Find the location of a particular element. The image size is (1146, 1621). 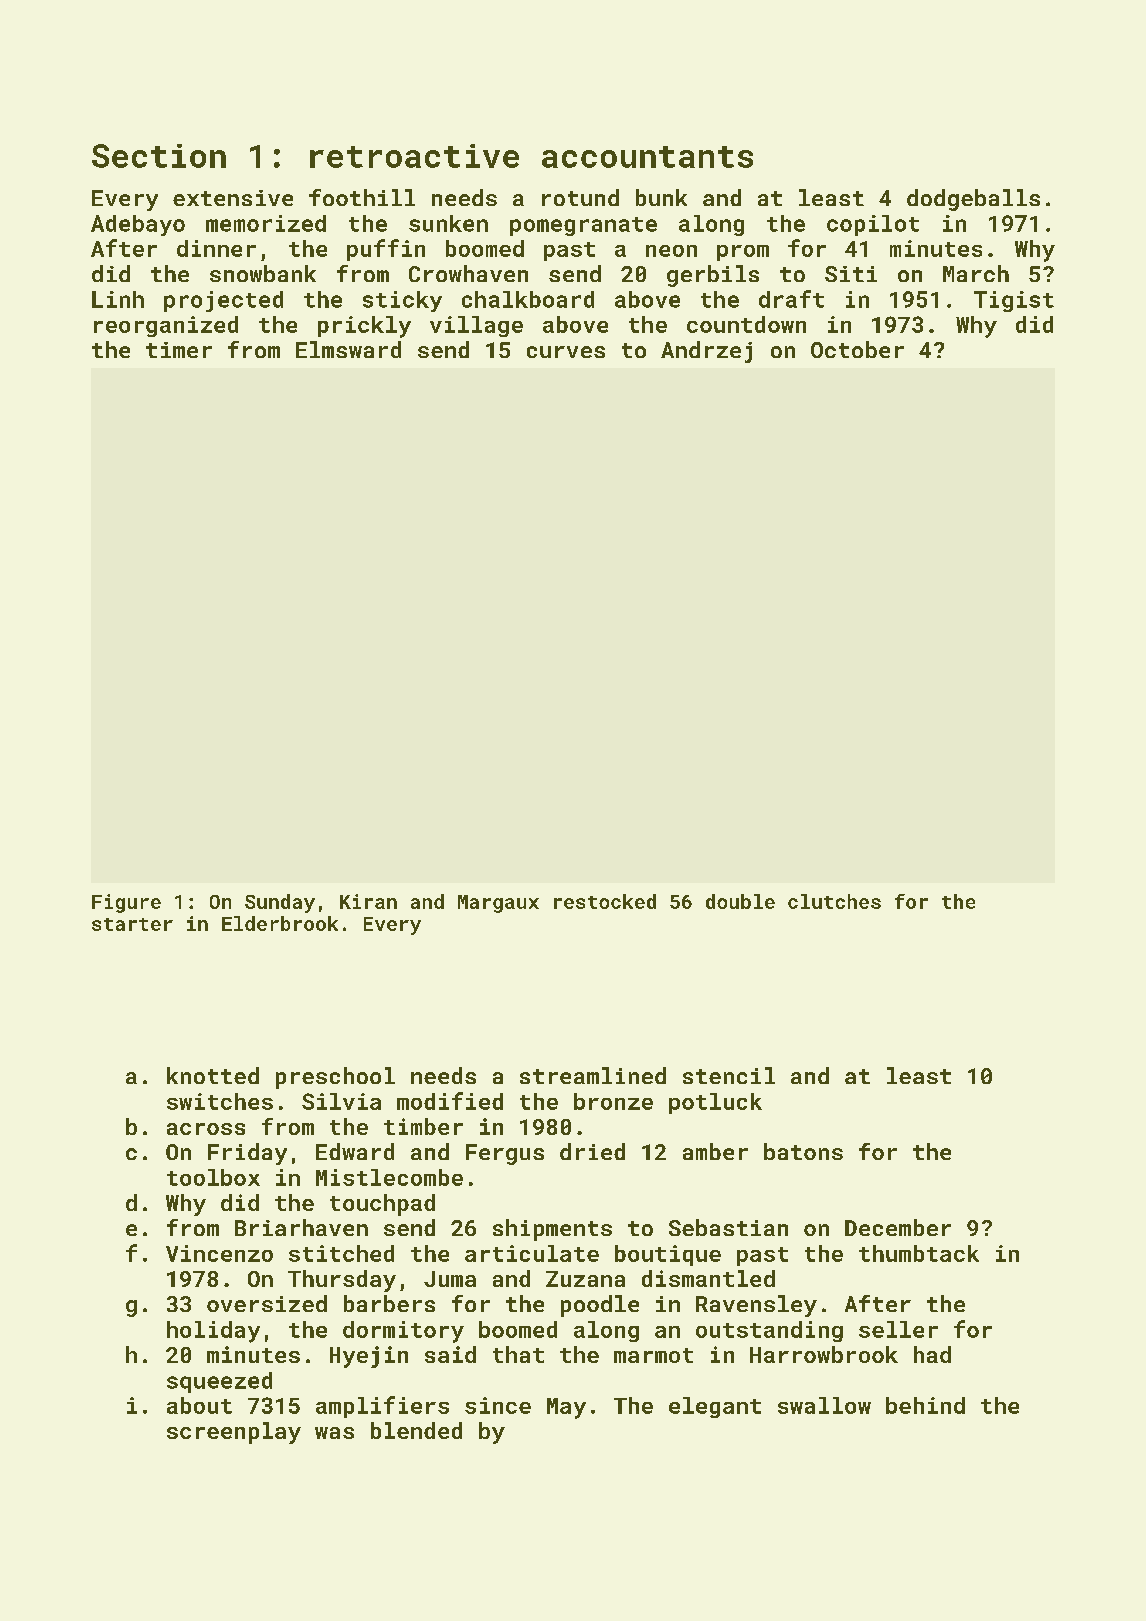

starter is located at coordinates (132, 924).
